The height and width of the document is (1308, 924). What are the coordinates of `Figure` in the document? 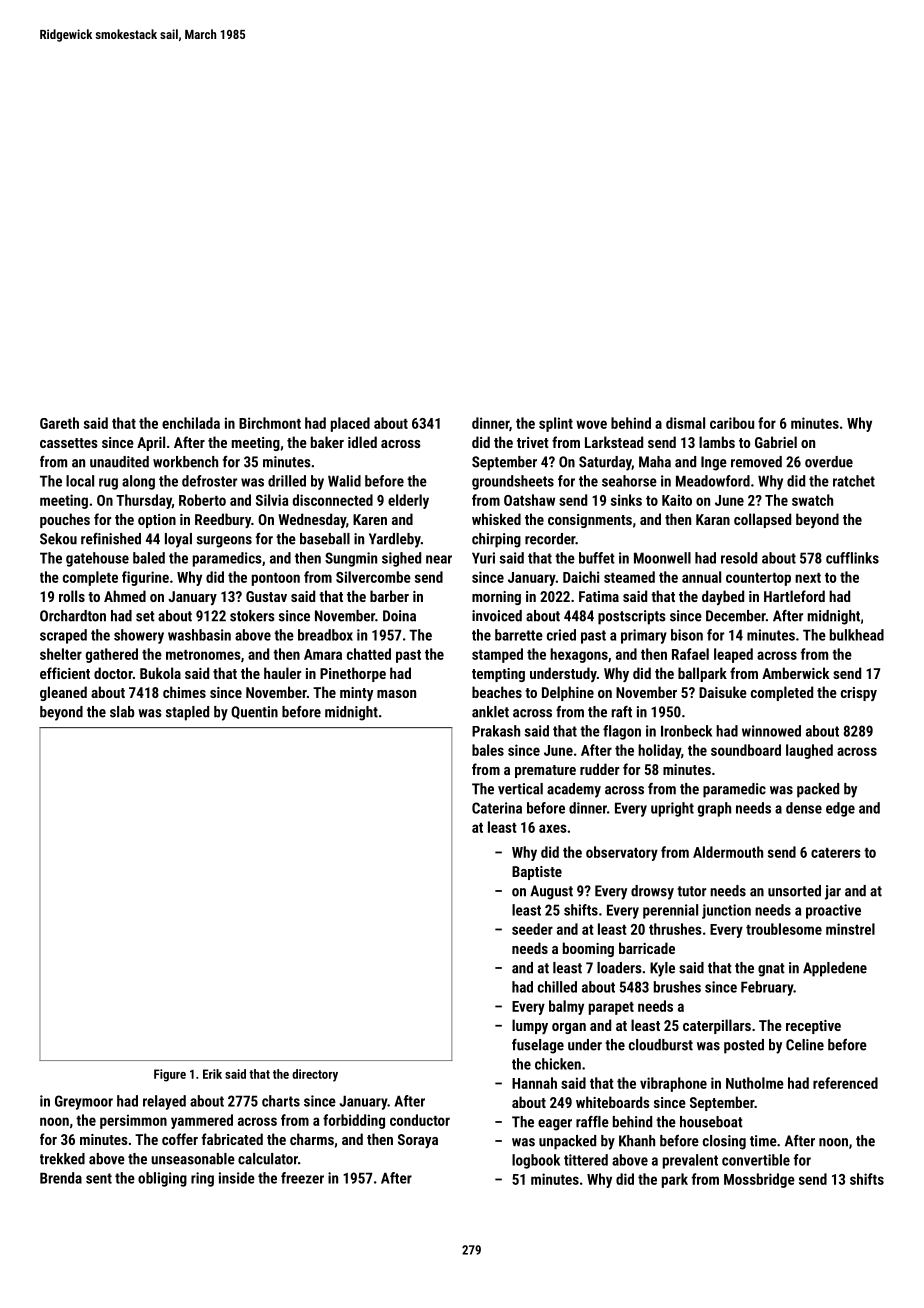 It's located at (170, 1075).
